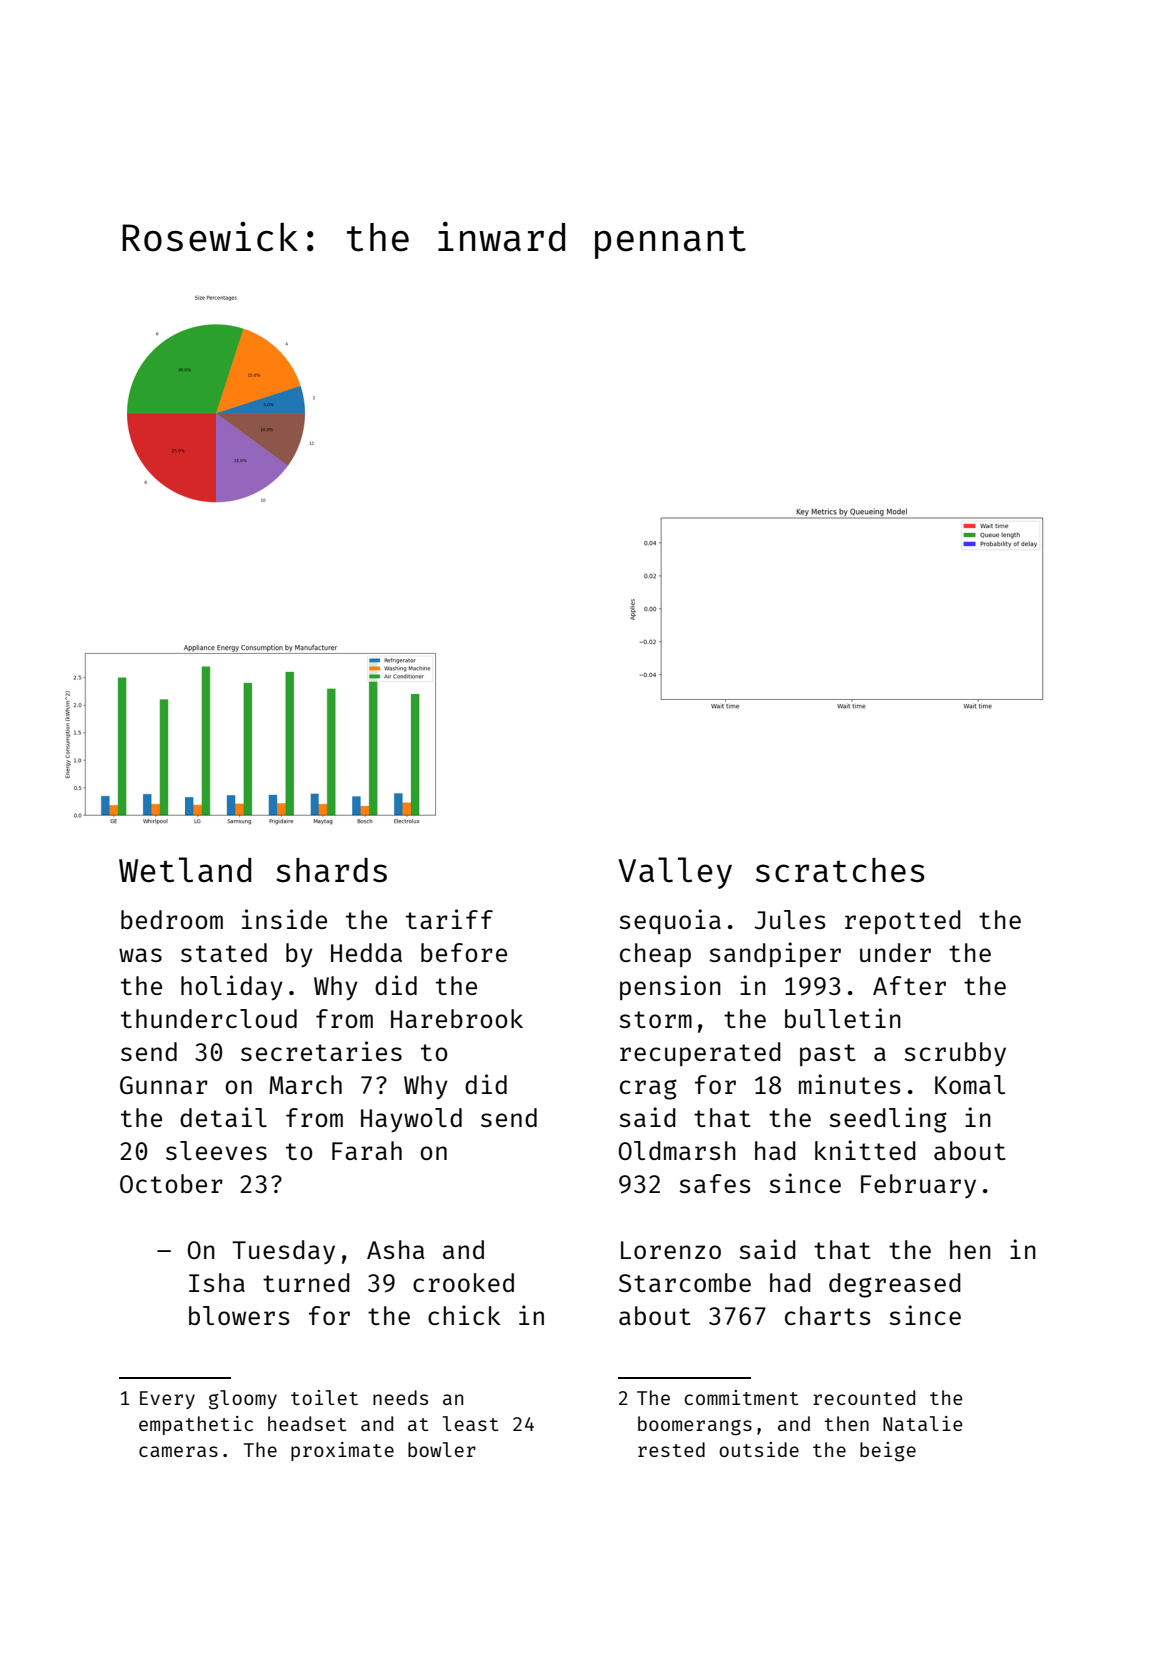 The image size is (1165, 1654). Describe the element at coordinates (888, 1120) in the document. I see `seedling` at that location.
